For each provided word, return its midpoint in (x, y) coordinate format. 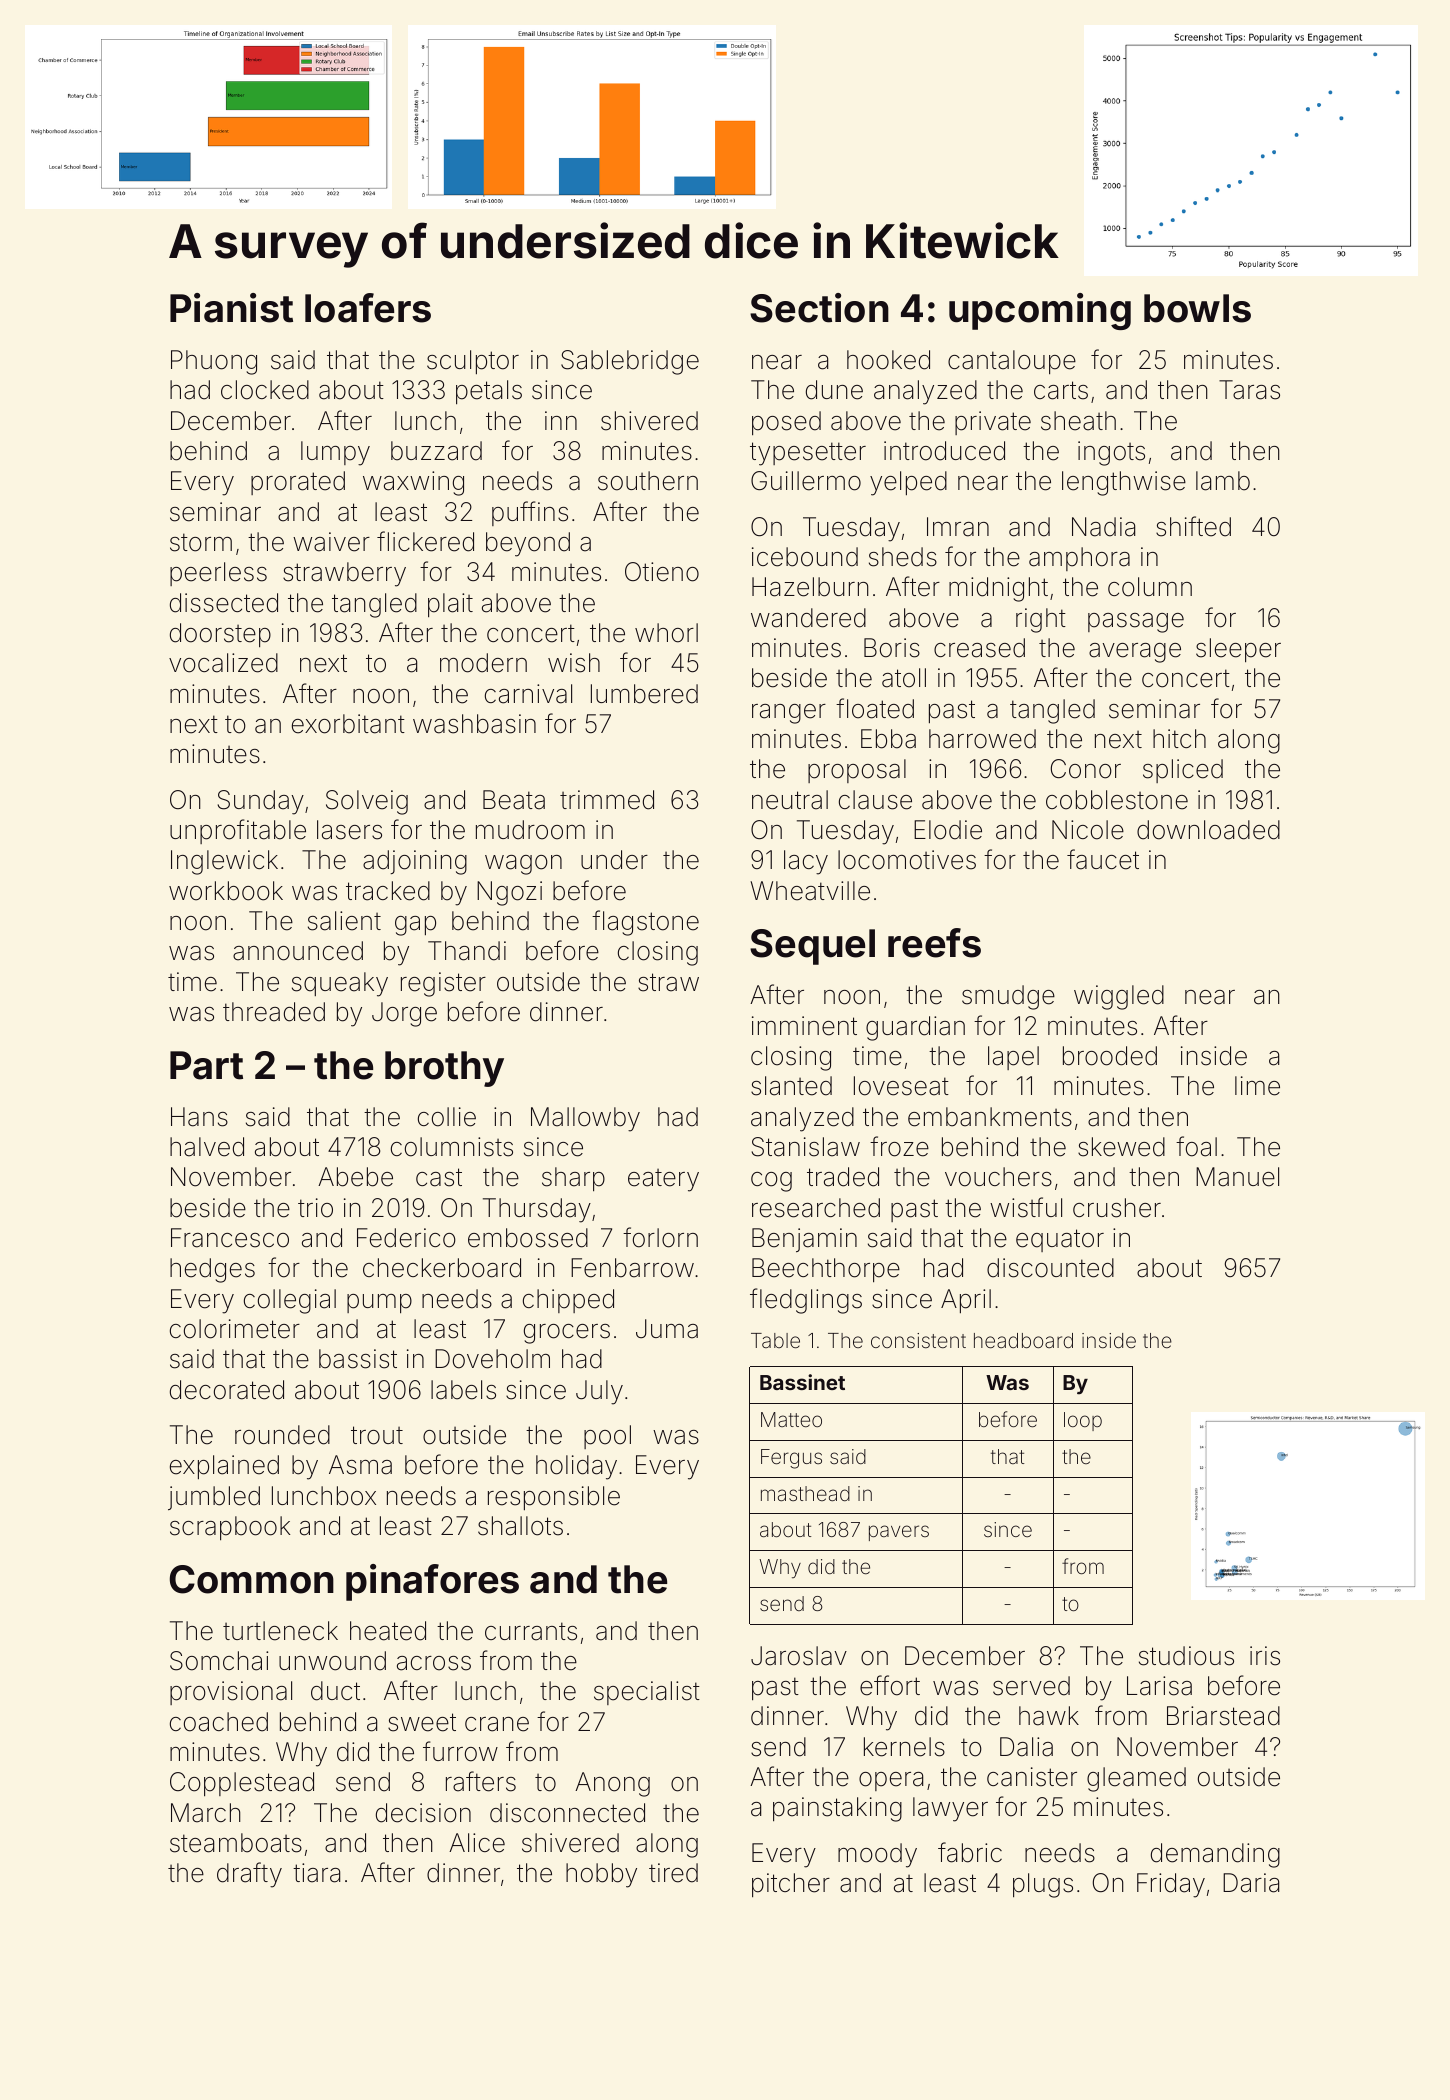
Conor (1086, 769)
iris (1265, 1656)
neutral (790, 800)
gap (415, 926)
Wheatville (810, 891)
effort (890, 1685)
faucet (1103, 859)
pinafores (432, 1582)
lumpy (335, 453)
